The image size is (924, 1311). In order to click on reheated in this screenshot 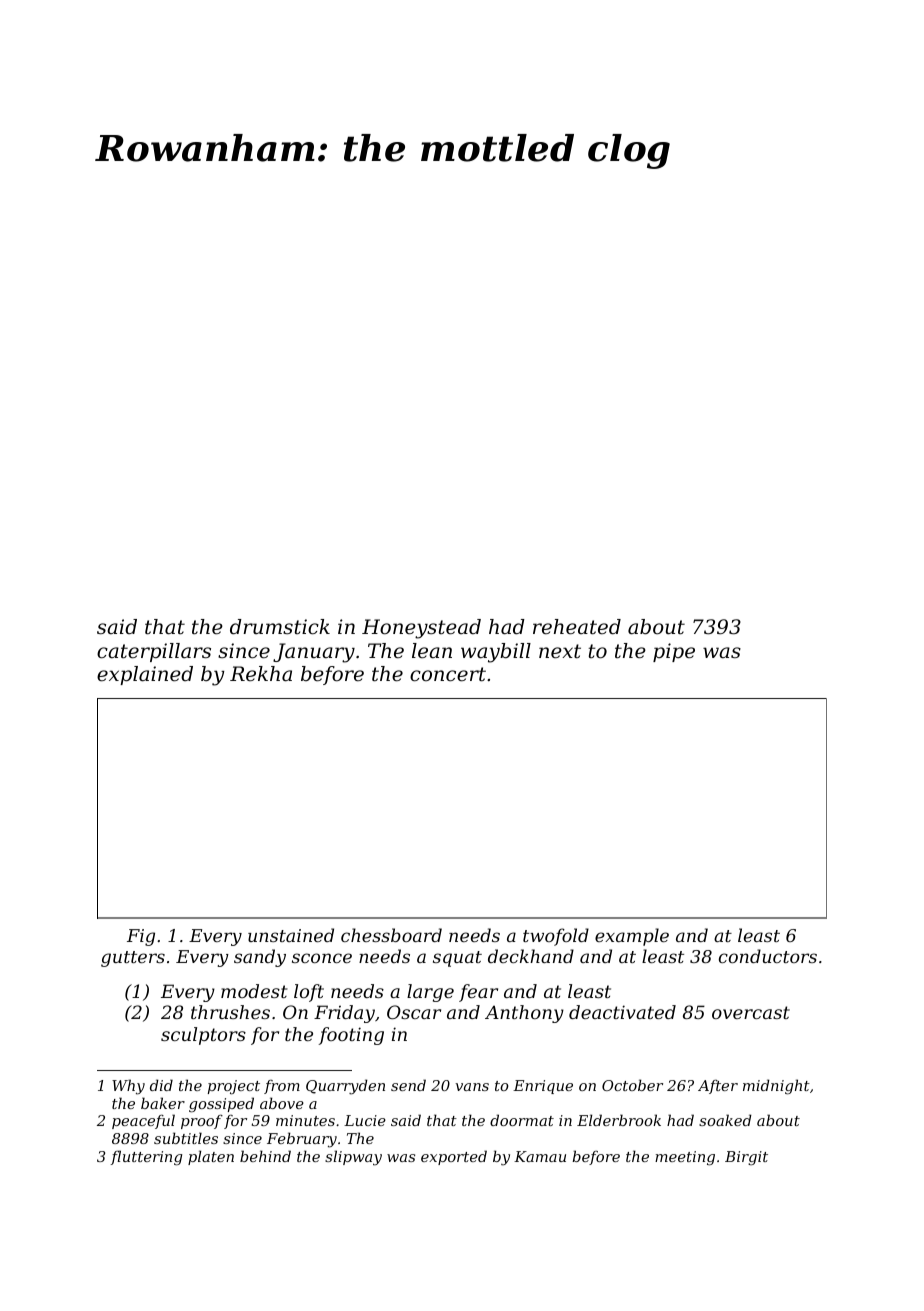, I will do `click(577, 627)`.
